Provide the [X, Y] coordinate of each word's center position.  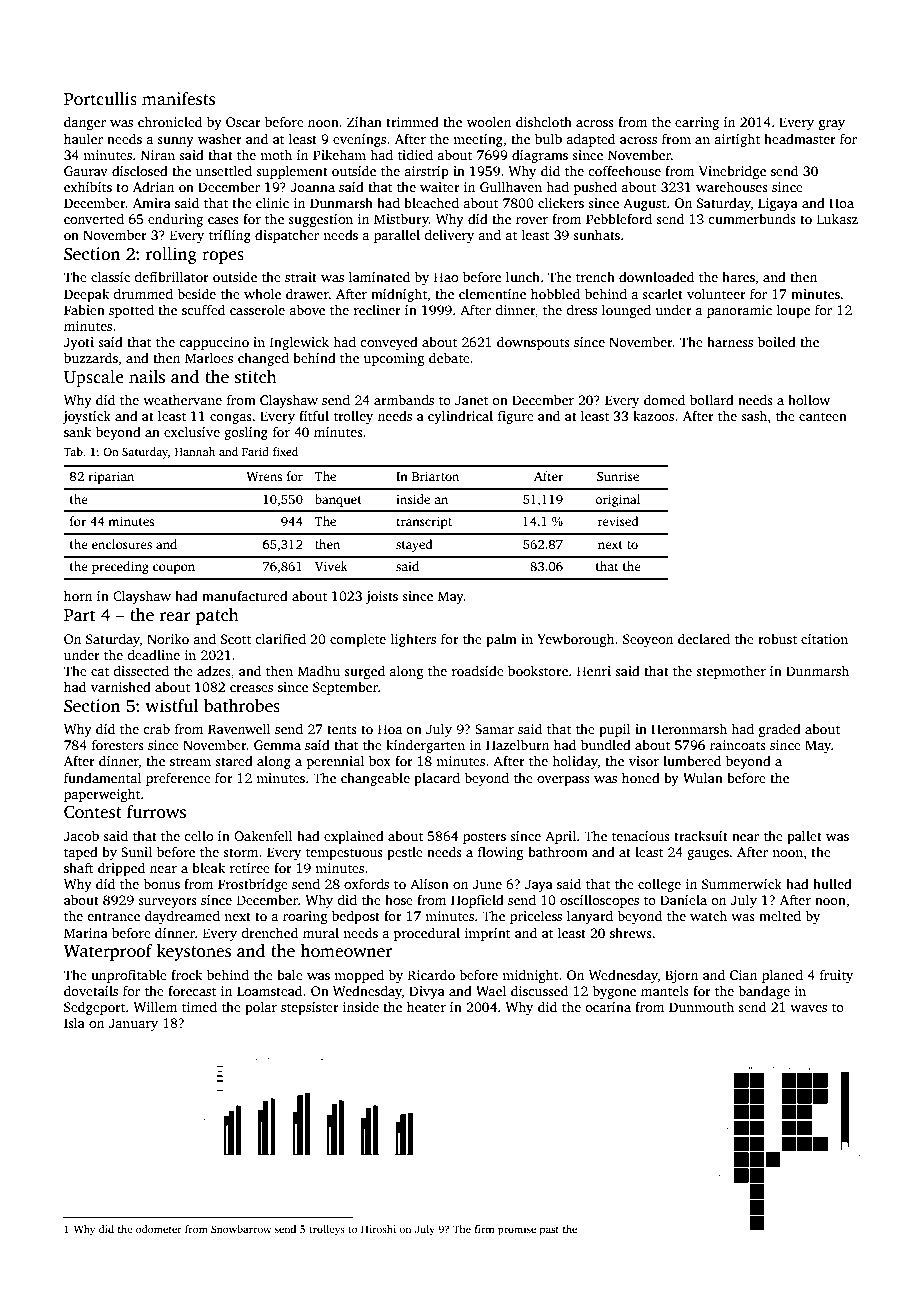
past [549, 1231]
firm [484, 1229]
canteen [823, 416]
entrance [113, 916]
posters [484, 838]
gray [832, 125]
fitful [314, 415]
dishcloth [544, 121]
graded [780, 730]
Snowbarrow [241, 1229]
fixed [285, 451]
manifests [178, 99]
